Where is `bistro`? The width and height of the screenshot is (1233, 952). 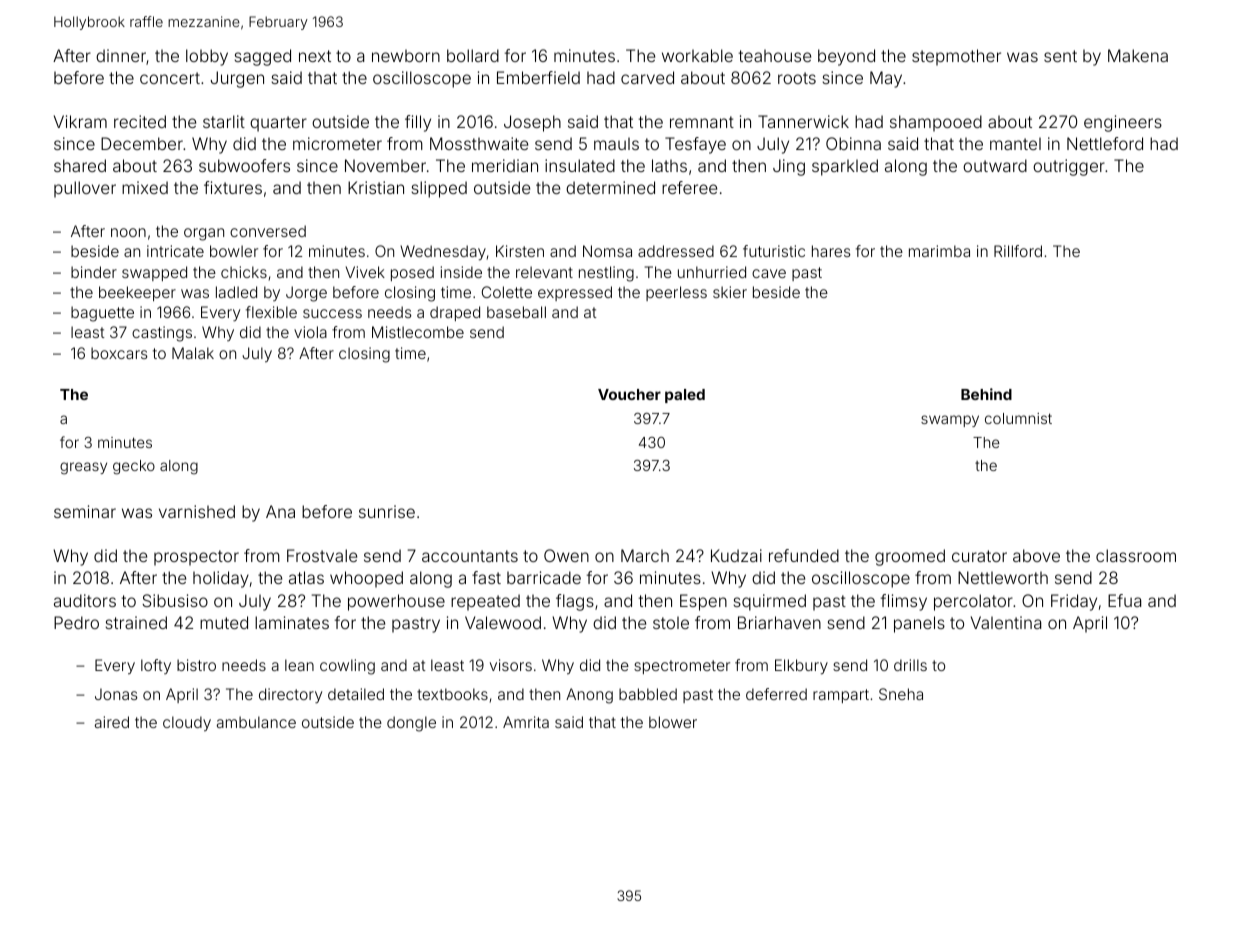 bistro is located at coordinates (196, 665).
